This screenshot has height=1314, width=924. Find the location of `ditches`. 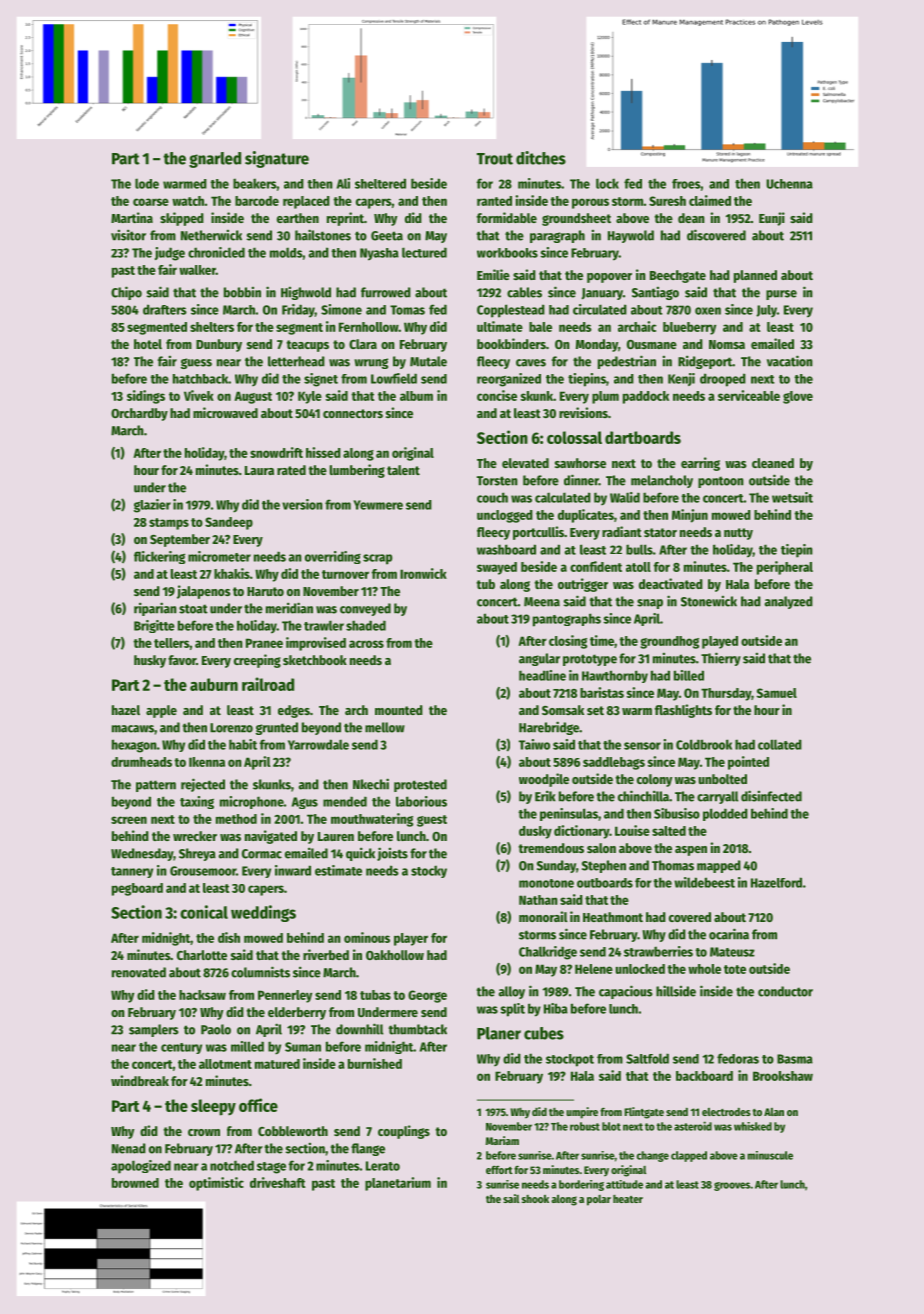

ditches is located at coordinates (541, 158).
